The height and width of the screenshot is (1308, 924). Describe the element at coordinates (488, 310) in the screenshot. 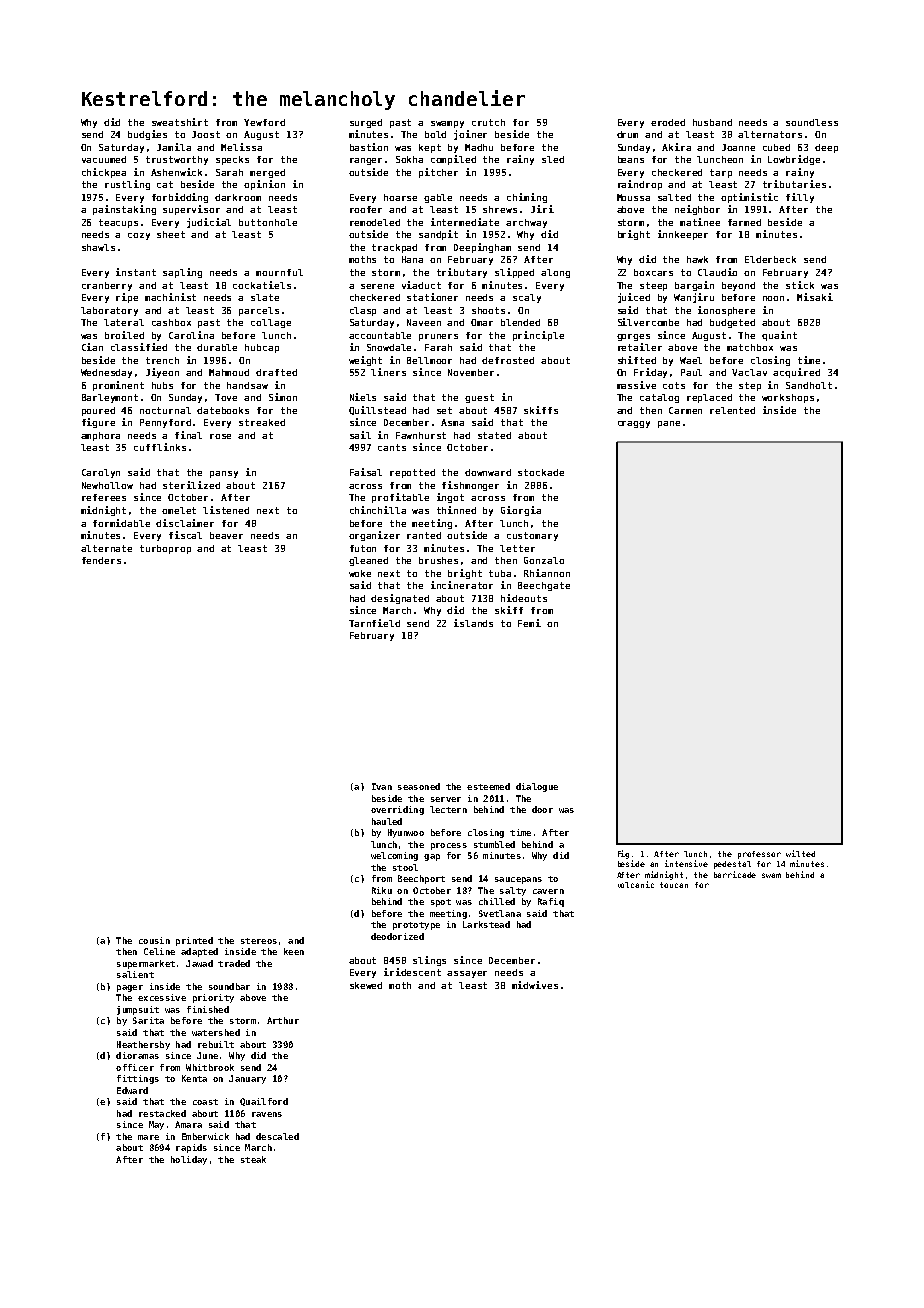

I see `shoots` at that location.
